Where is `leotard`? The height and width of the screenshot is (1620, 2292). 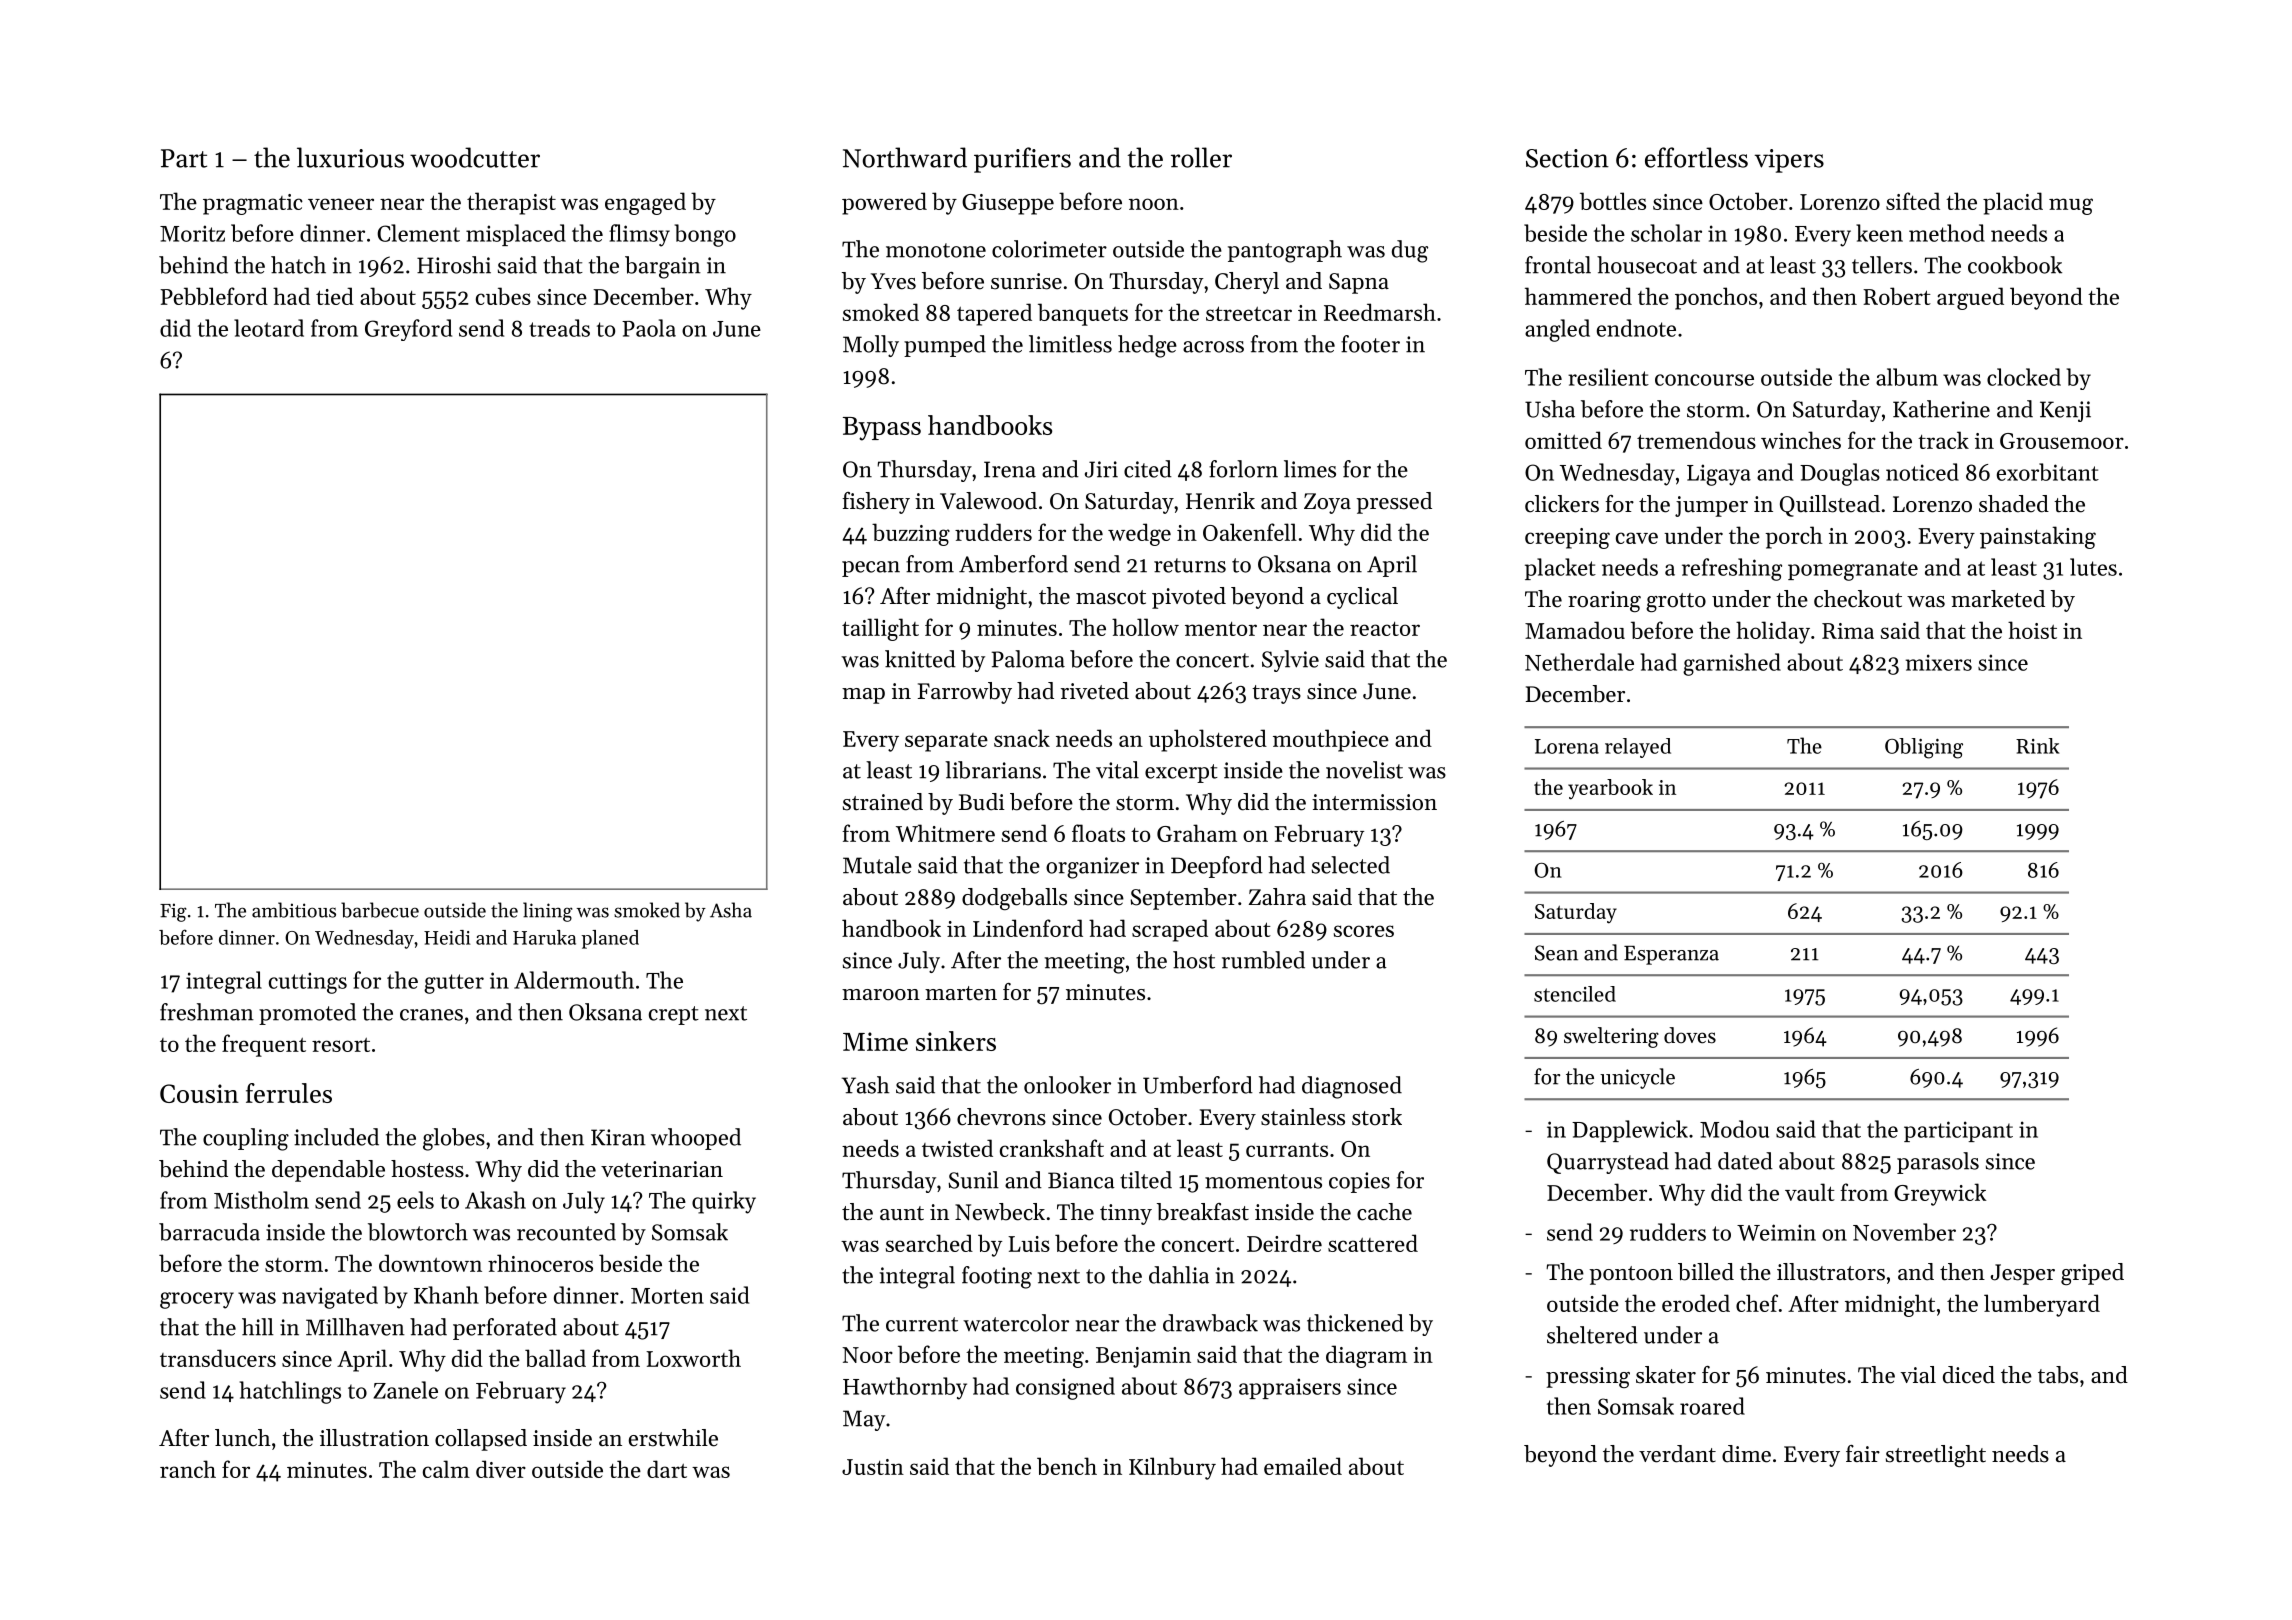
leotard is located at coordinates (269, 328).
